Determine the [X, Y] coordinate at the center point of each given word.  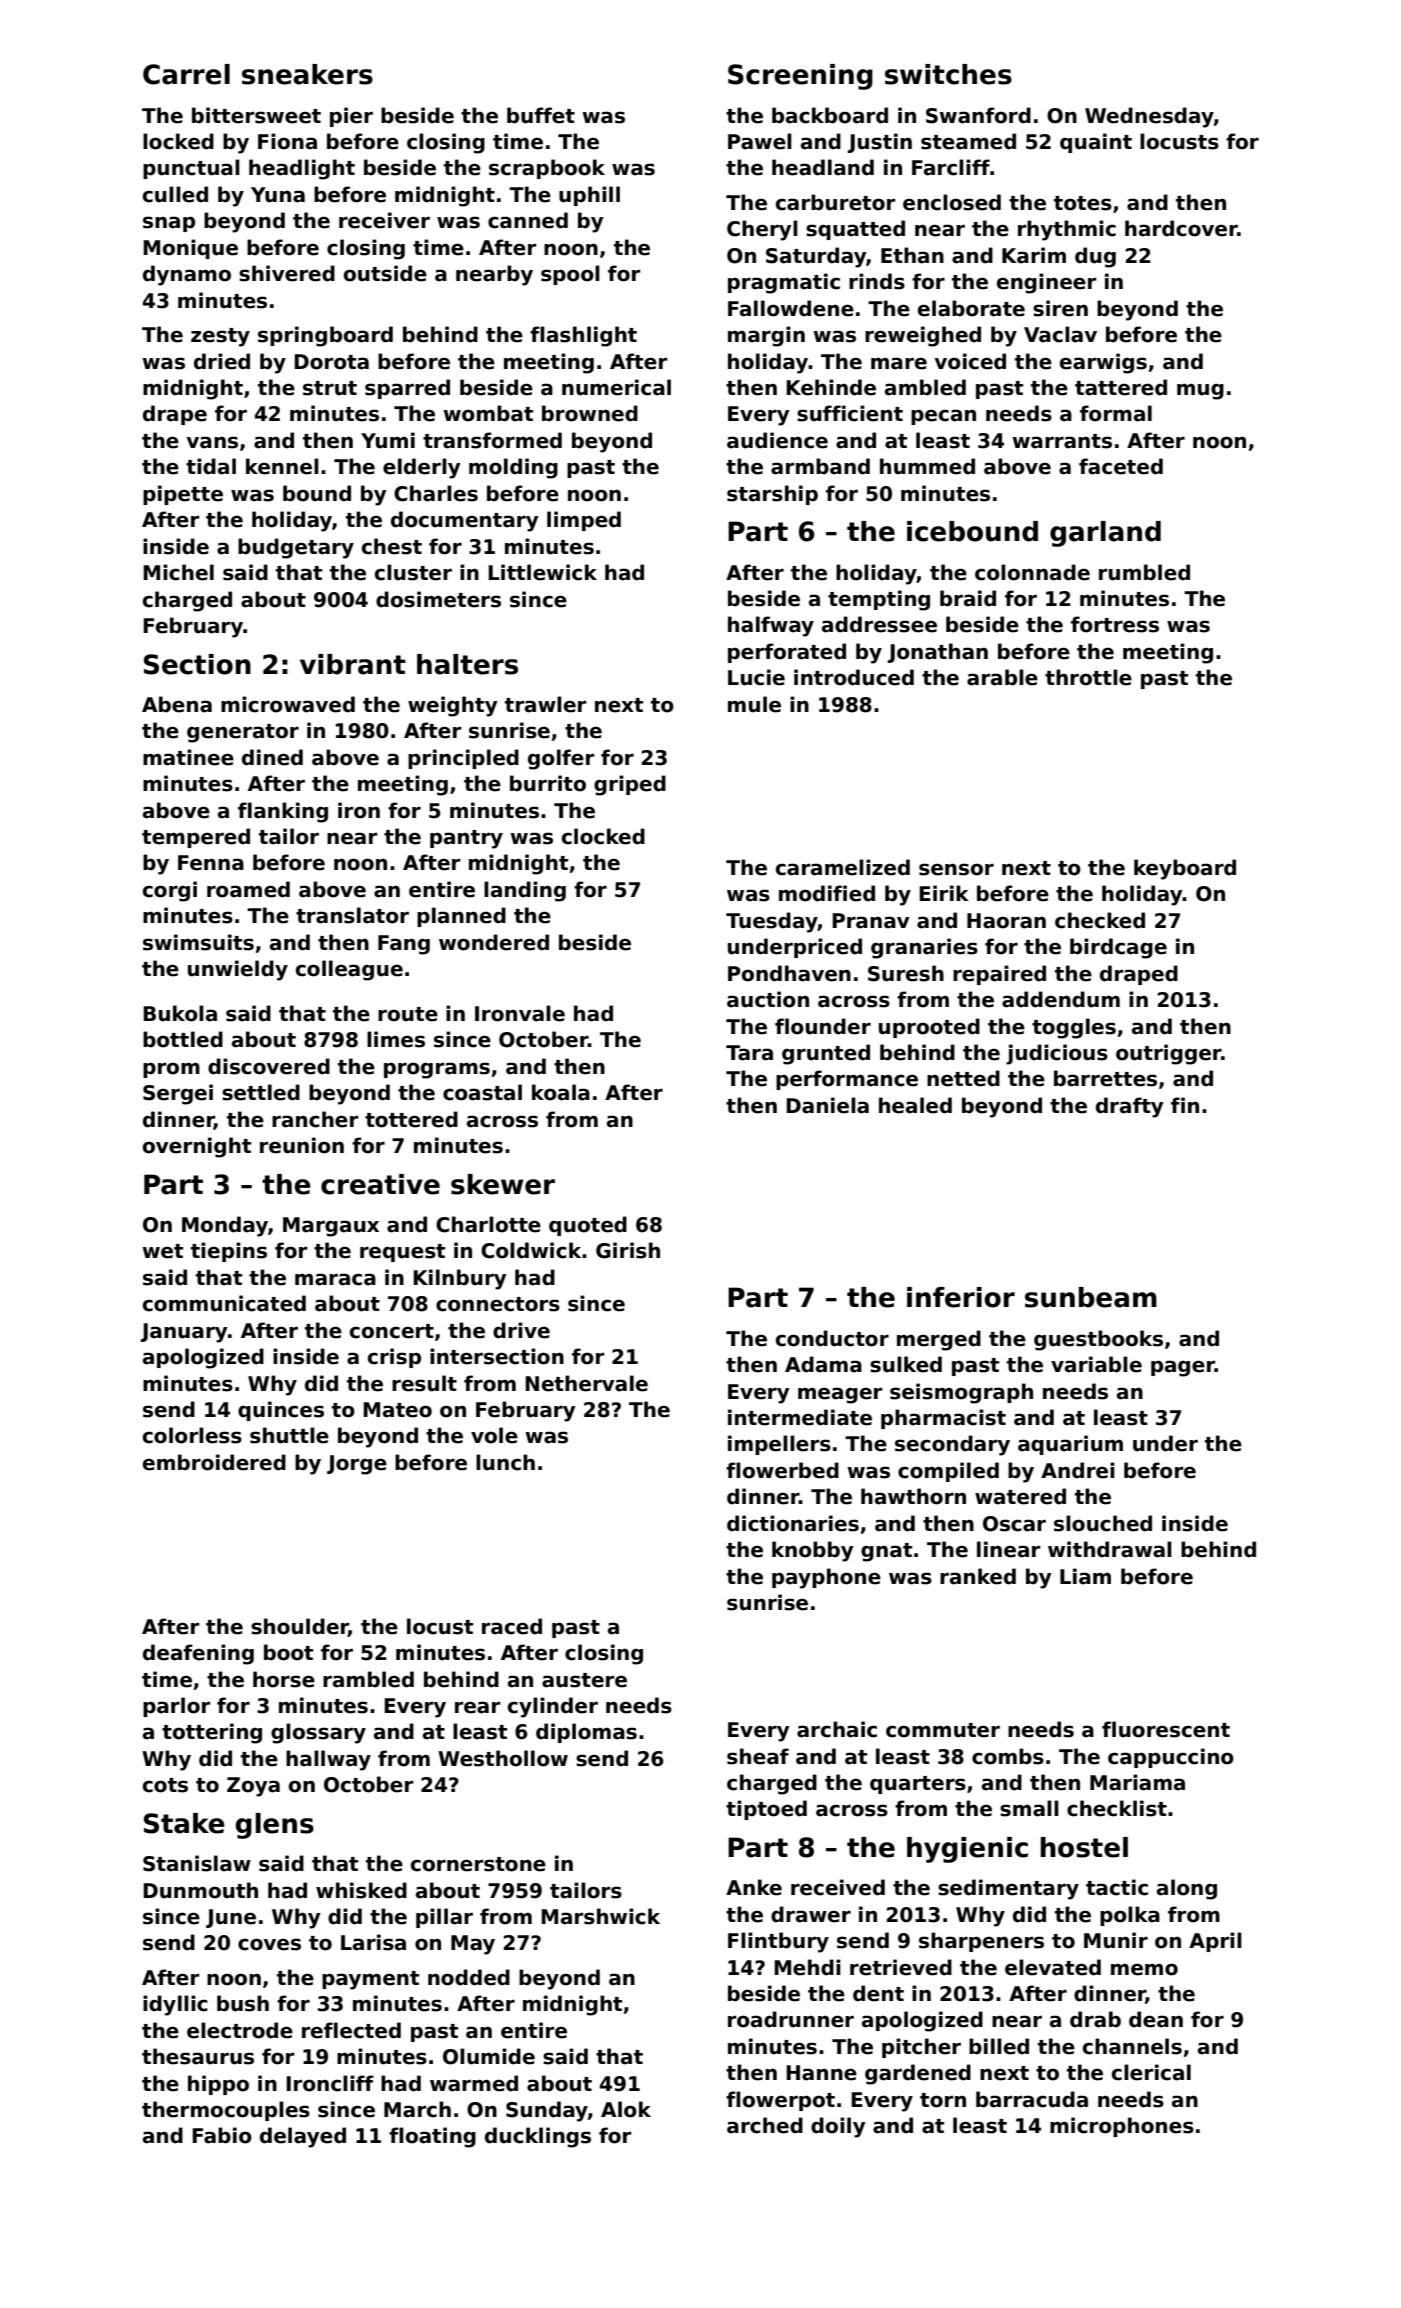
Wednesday [1149, 117]
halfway [771, 626]
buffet [541, 115]
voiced [970, 361]
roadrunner [791, 2019]
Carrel [186, 74]
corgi [170, 891]
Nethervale [586, 1383]
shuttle [289, 1435]
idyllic [175, 2005]
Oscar [1014, 1524]
